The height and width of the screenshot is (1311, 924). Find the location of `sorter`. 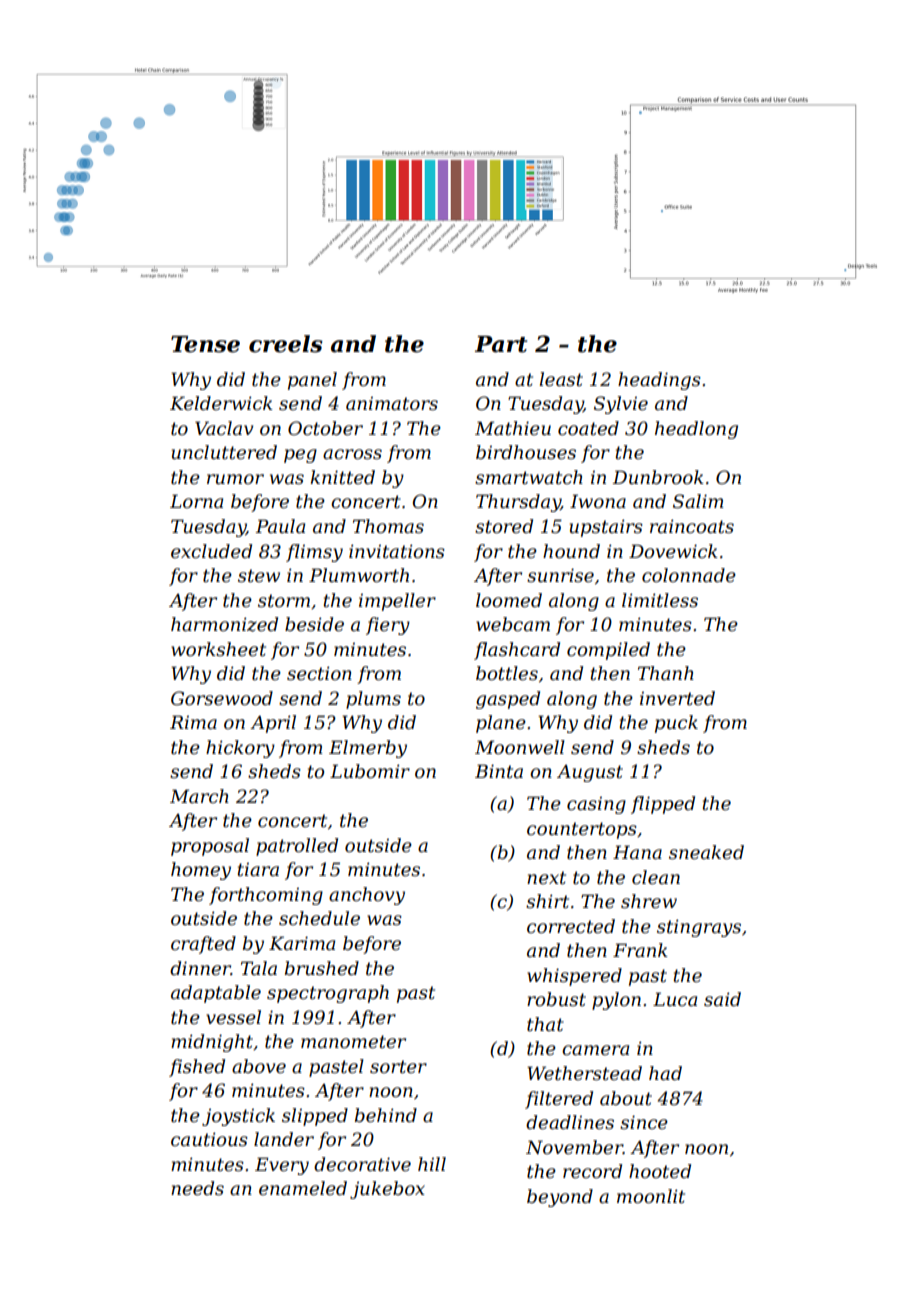

sorter is located at coordinates (398, 1067).
